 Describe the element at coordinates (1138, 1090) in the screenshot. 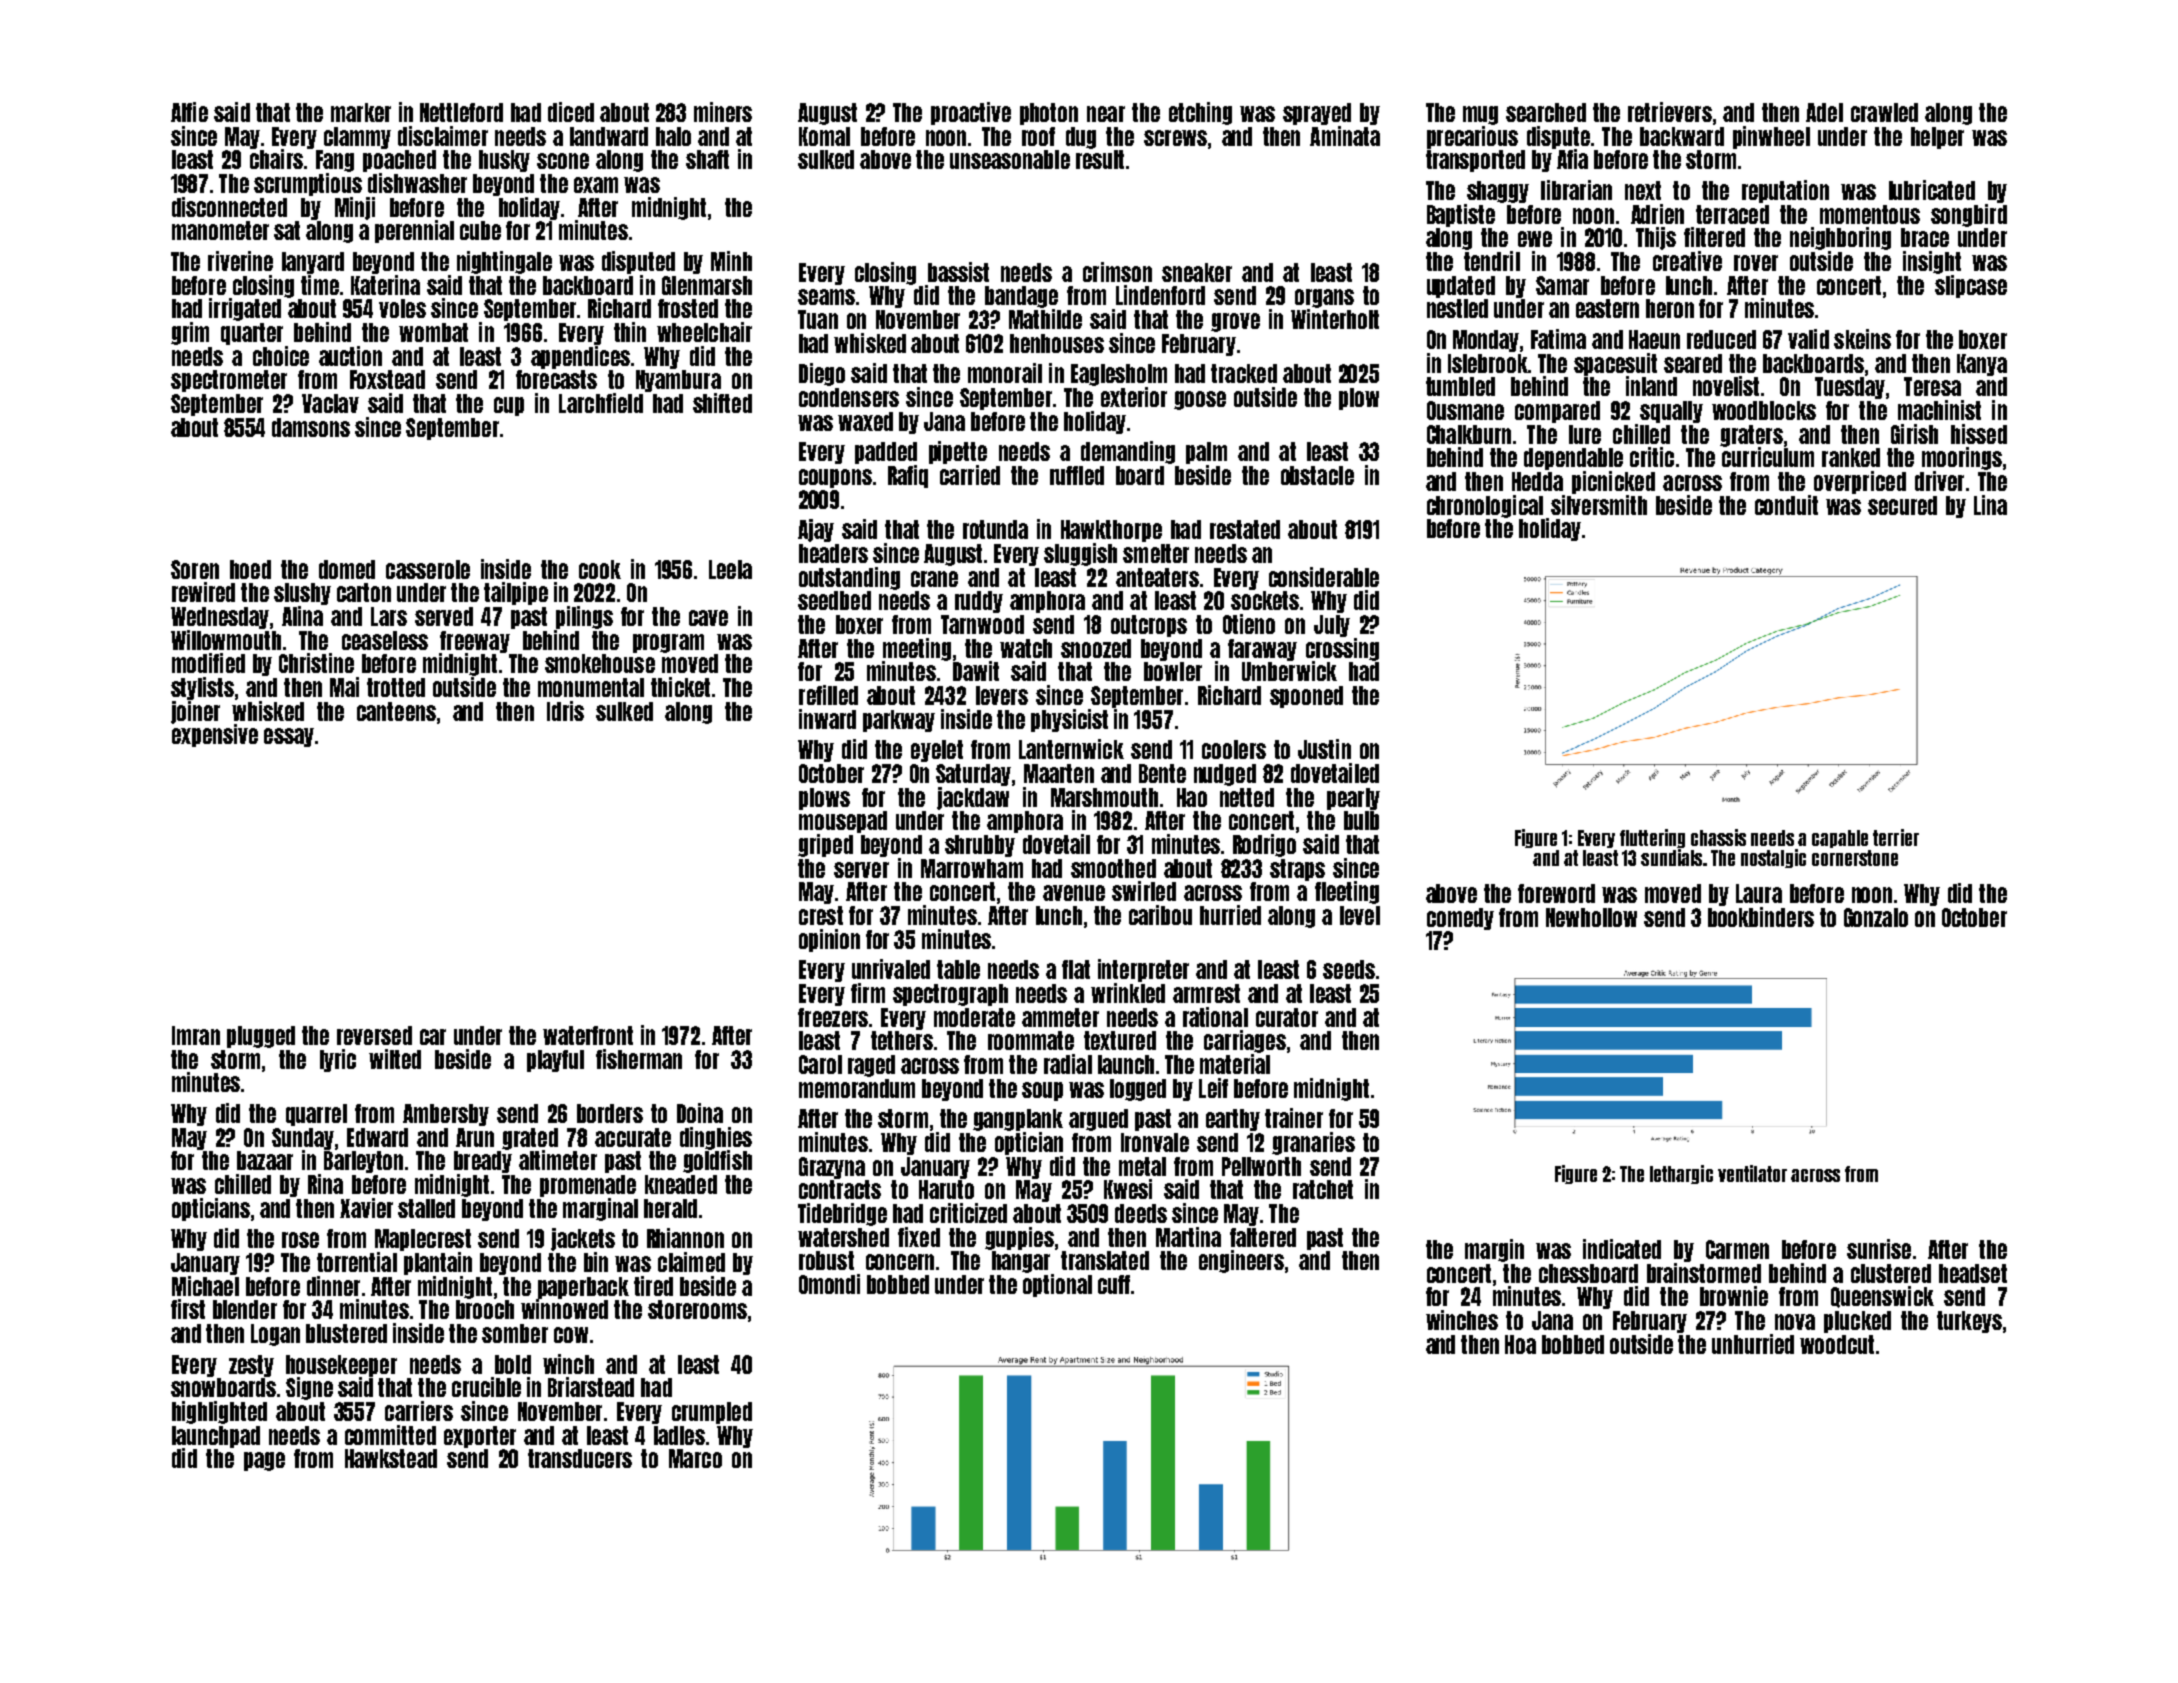

I see `logged` at that location.
